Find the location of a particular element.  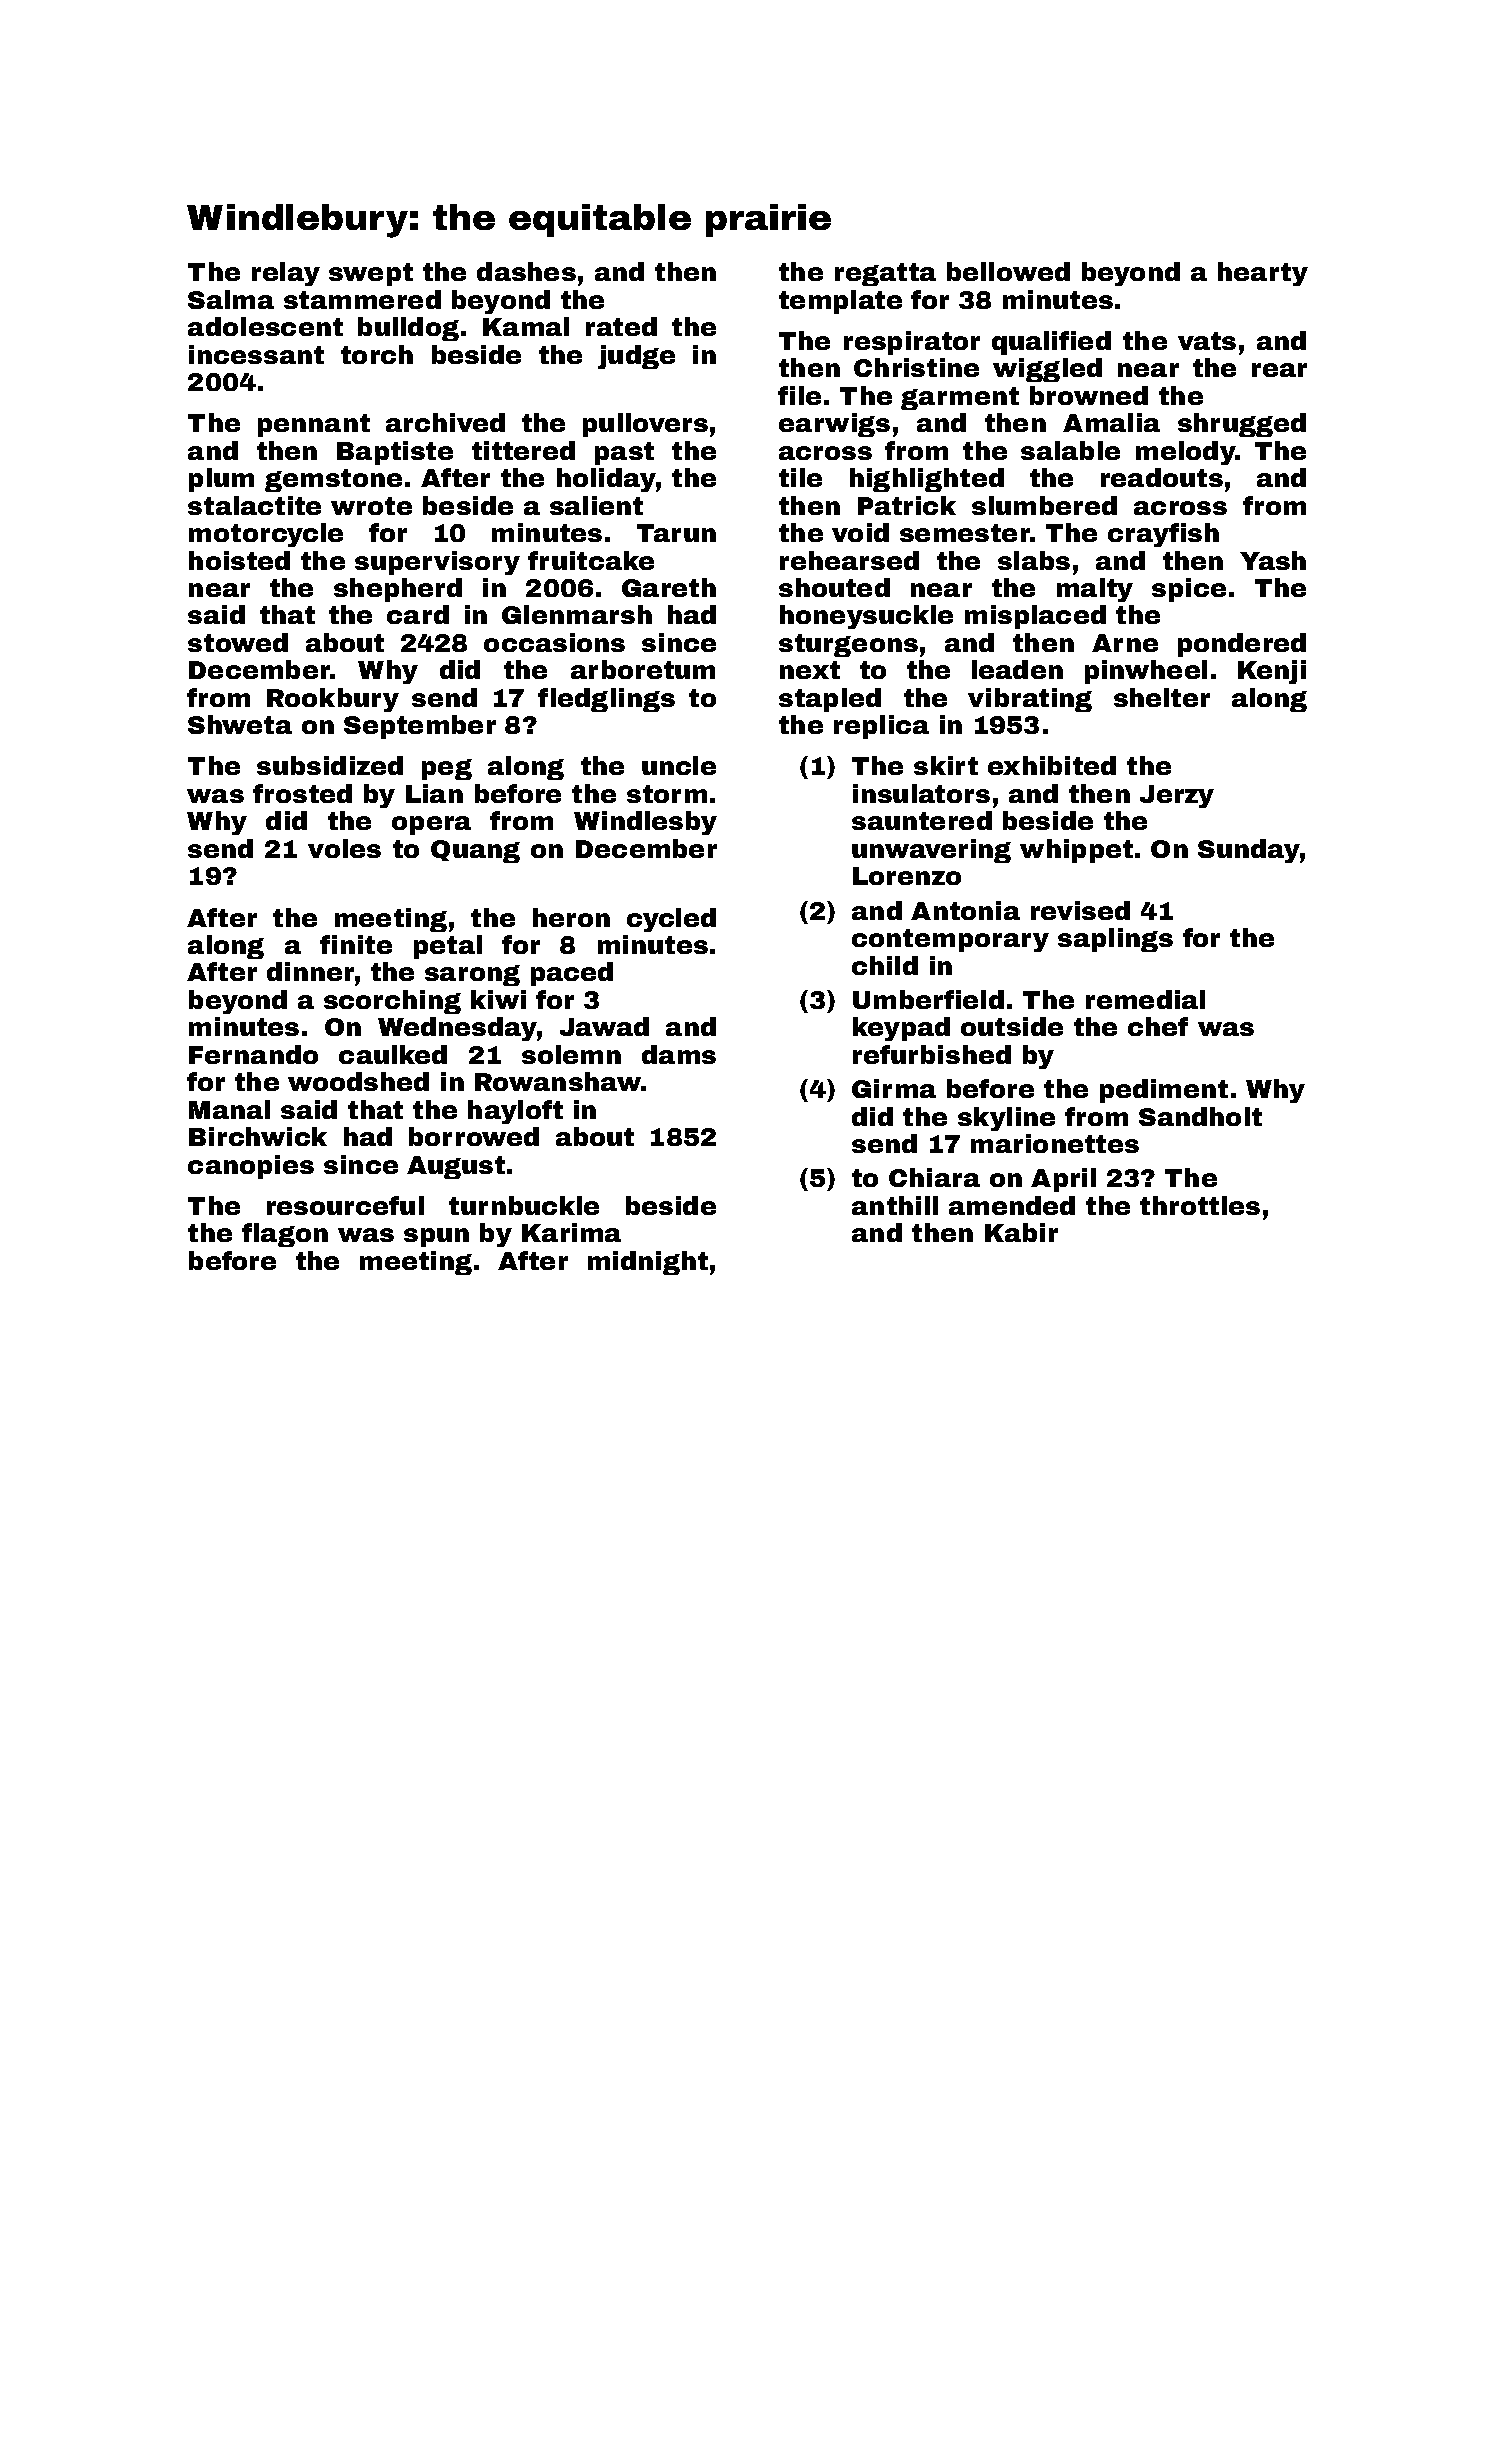

incessant is located at coordinates (256, 354).
